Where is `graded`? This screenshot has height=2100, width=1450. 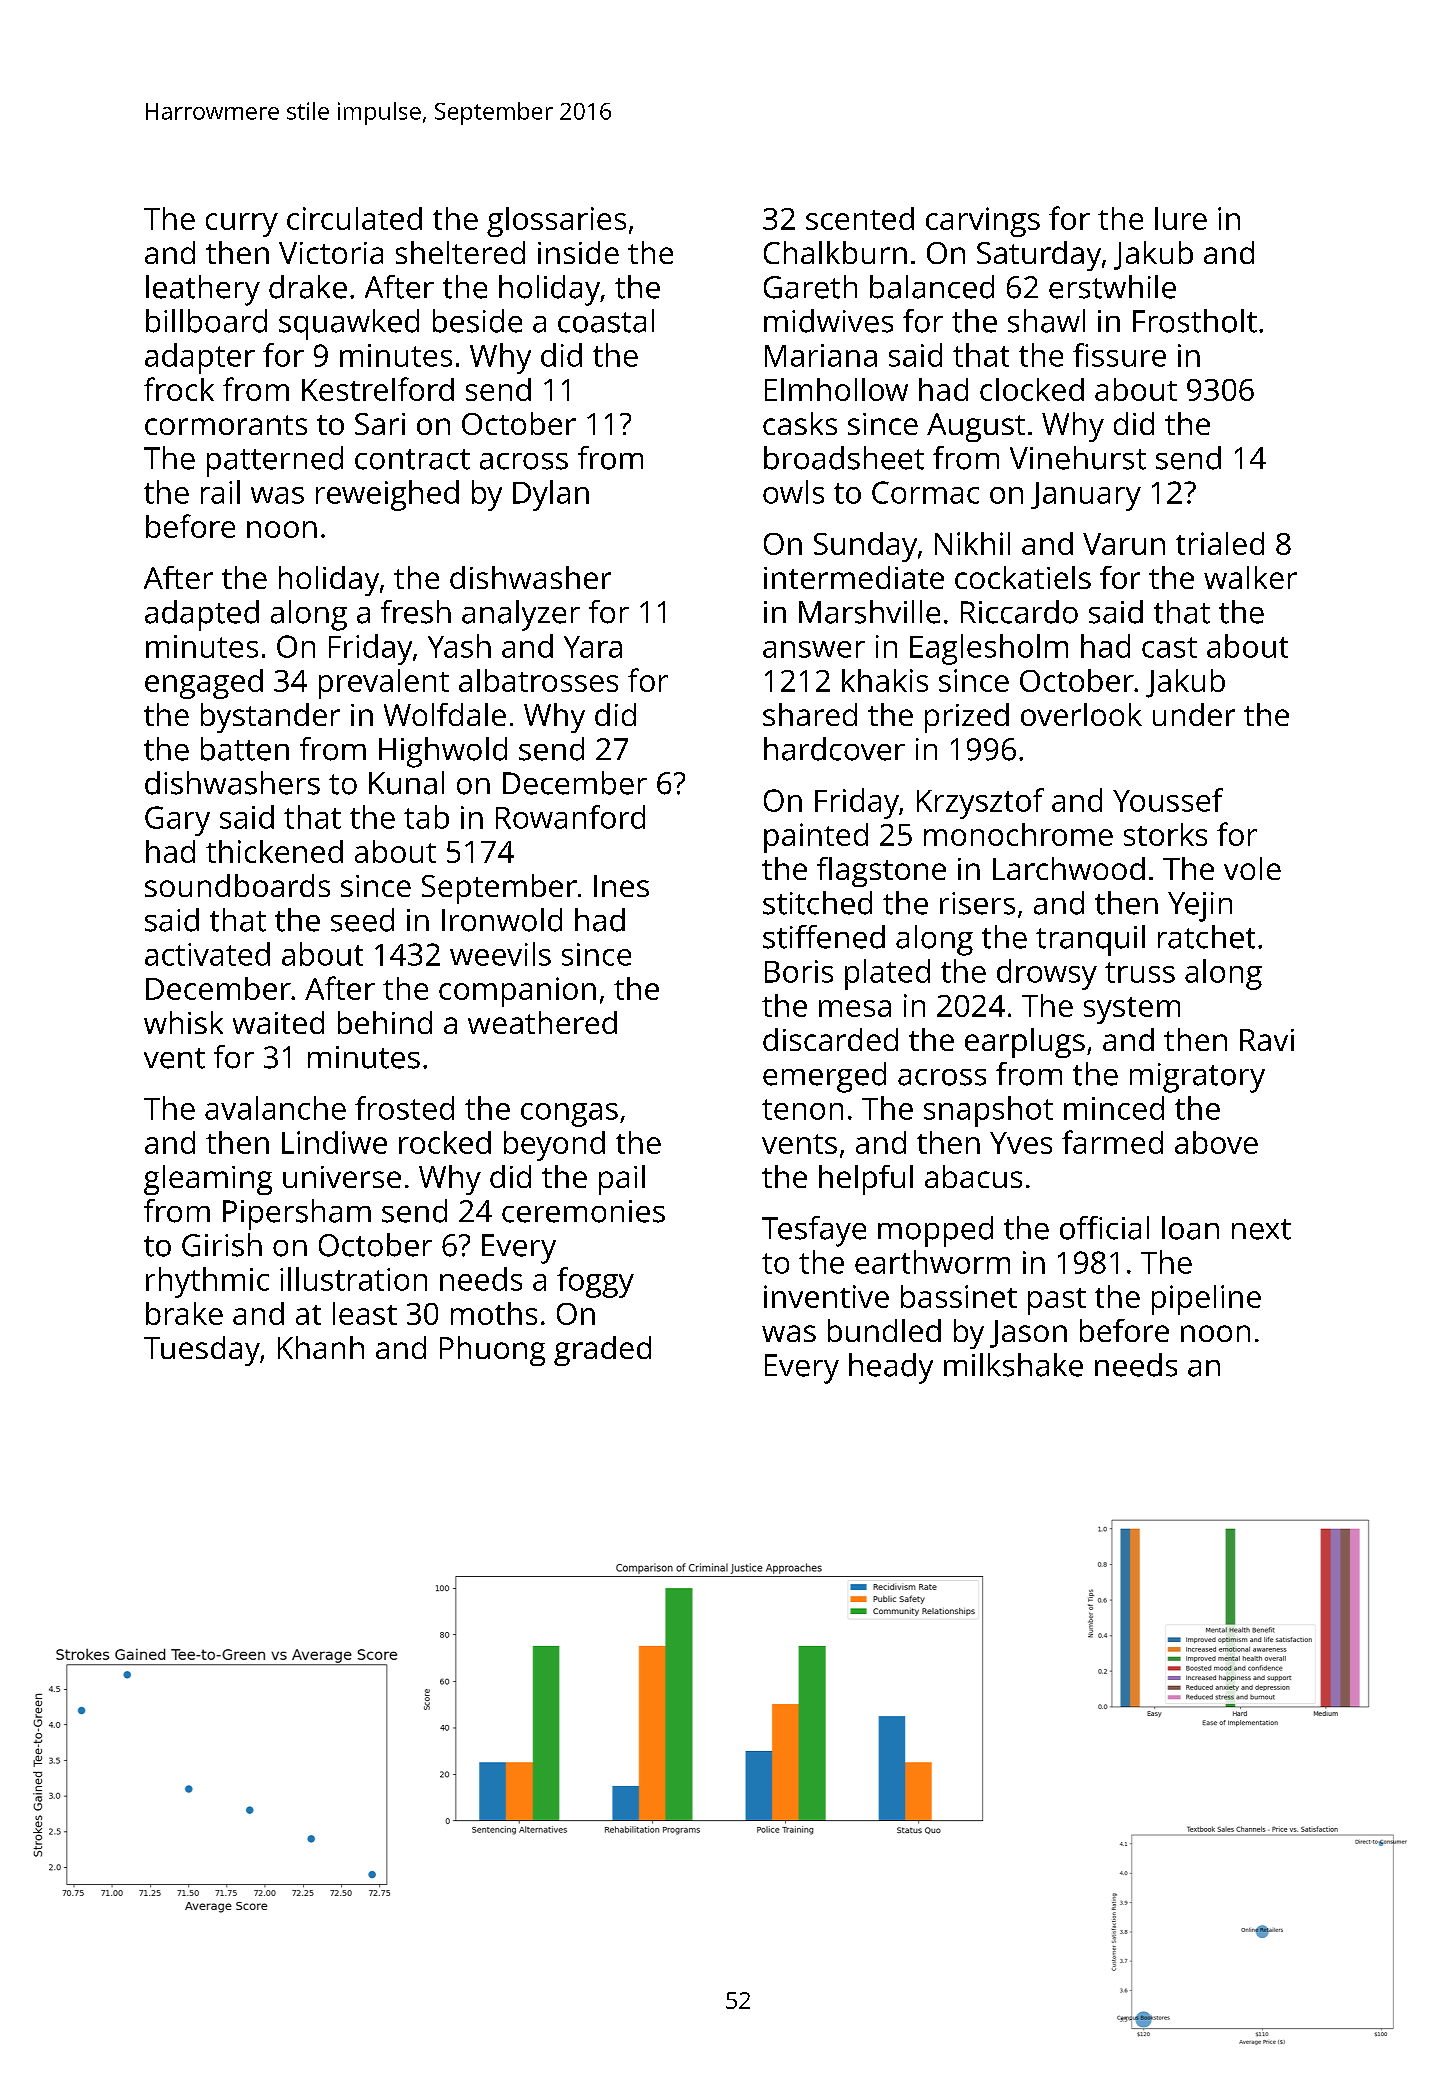 graded is located at coordinates (602, 1351).
